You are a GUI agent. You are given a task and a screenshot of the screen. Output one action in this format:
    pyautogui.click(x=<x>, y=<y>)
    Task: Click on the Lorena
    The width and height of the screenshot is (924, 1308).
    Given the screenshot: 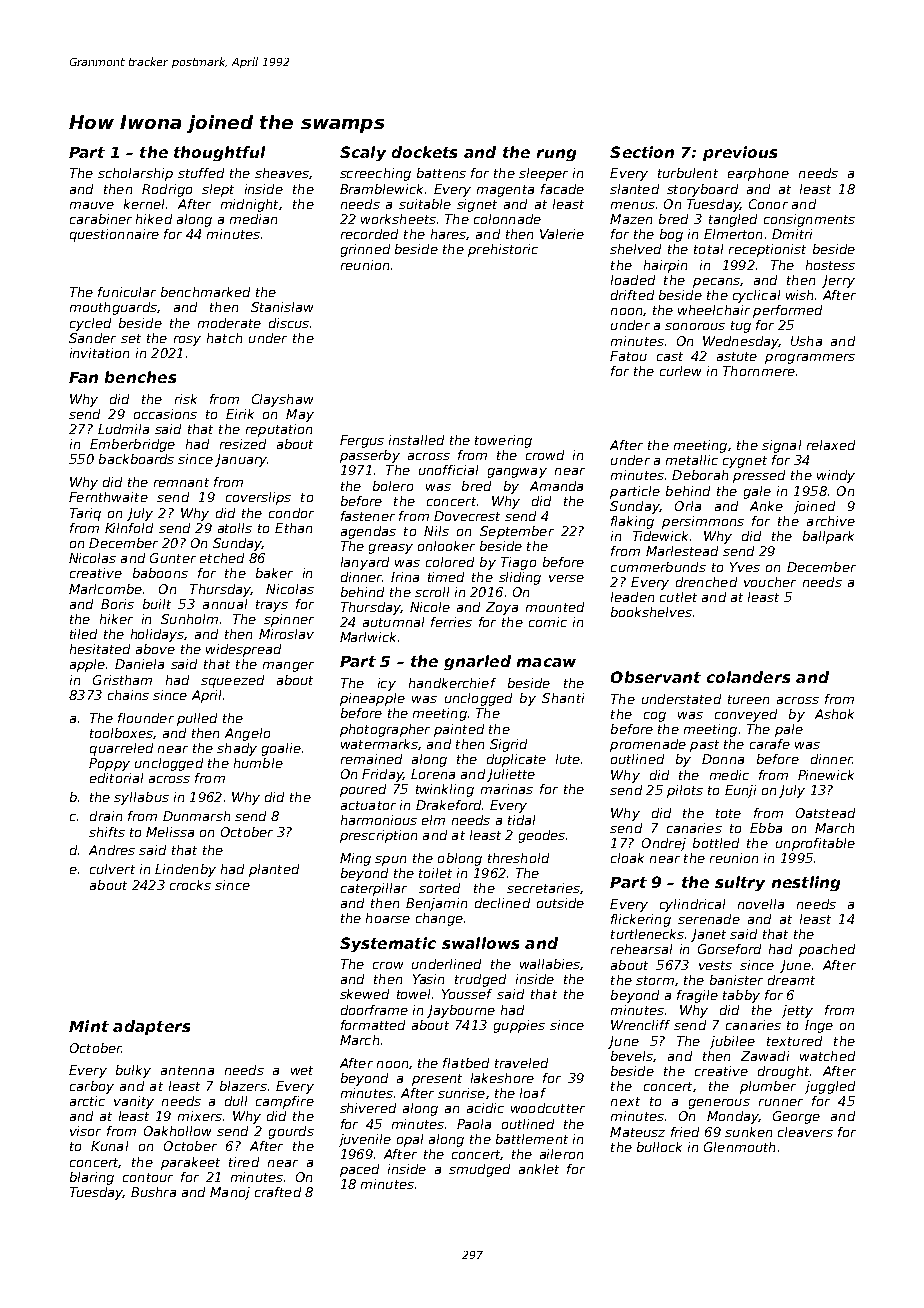 What is the action you would take?
    pyautogui.click(x=433, y=774)
